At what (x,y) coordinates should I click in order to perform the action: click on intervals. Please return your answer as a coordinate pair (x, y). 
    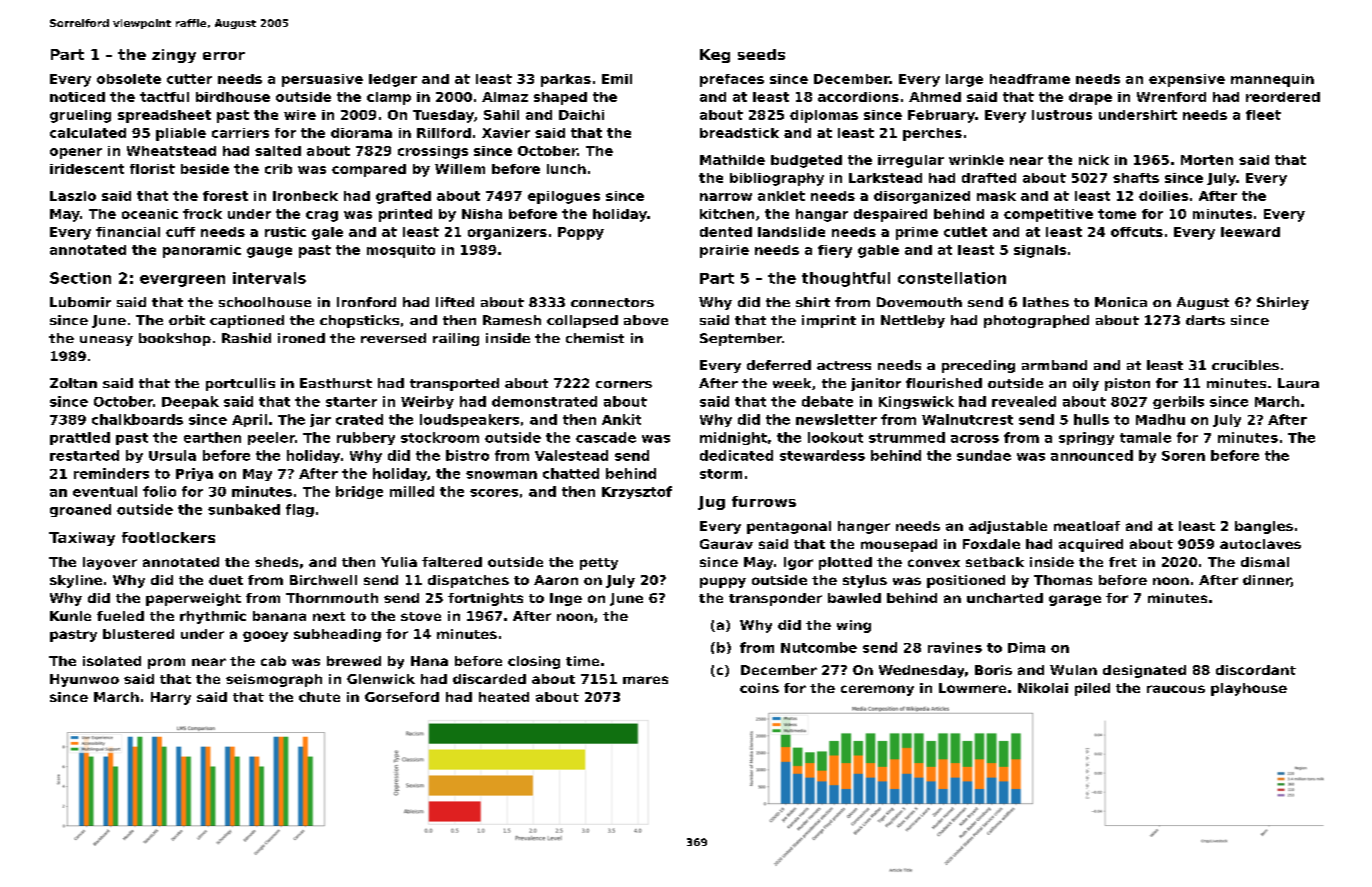
    Looking at the image, I should click on (269, 278).
